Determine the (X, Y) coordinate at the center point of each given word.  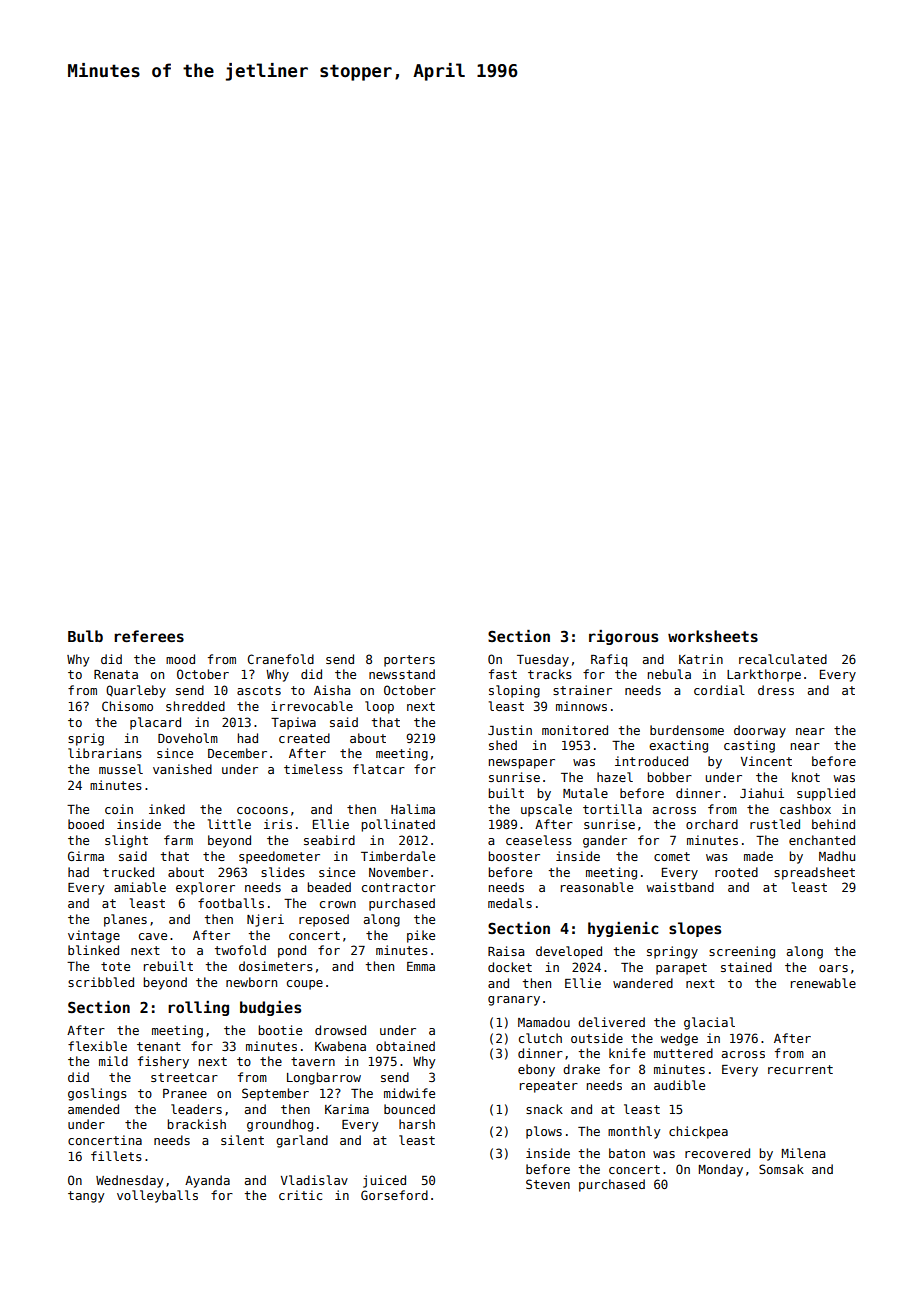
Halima (413, 809)
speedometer (279, 857)
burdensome (687, 730)
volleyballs (157, 1196)
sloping (514, 691)
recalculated (783, 659)
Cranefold (281, 659)
